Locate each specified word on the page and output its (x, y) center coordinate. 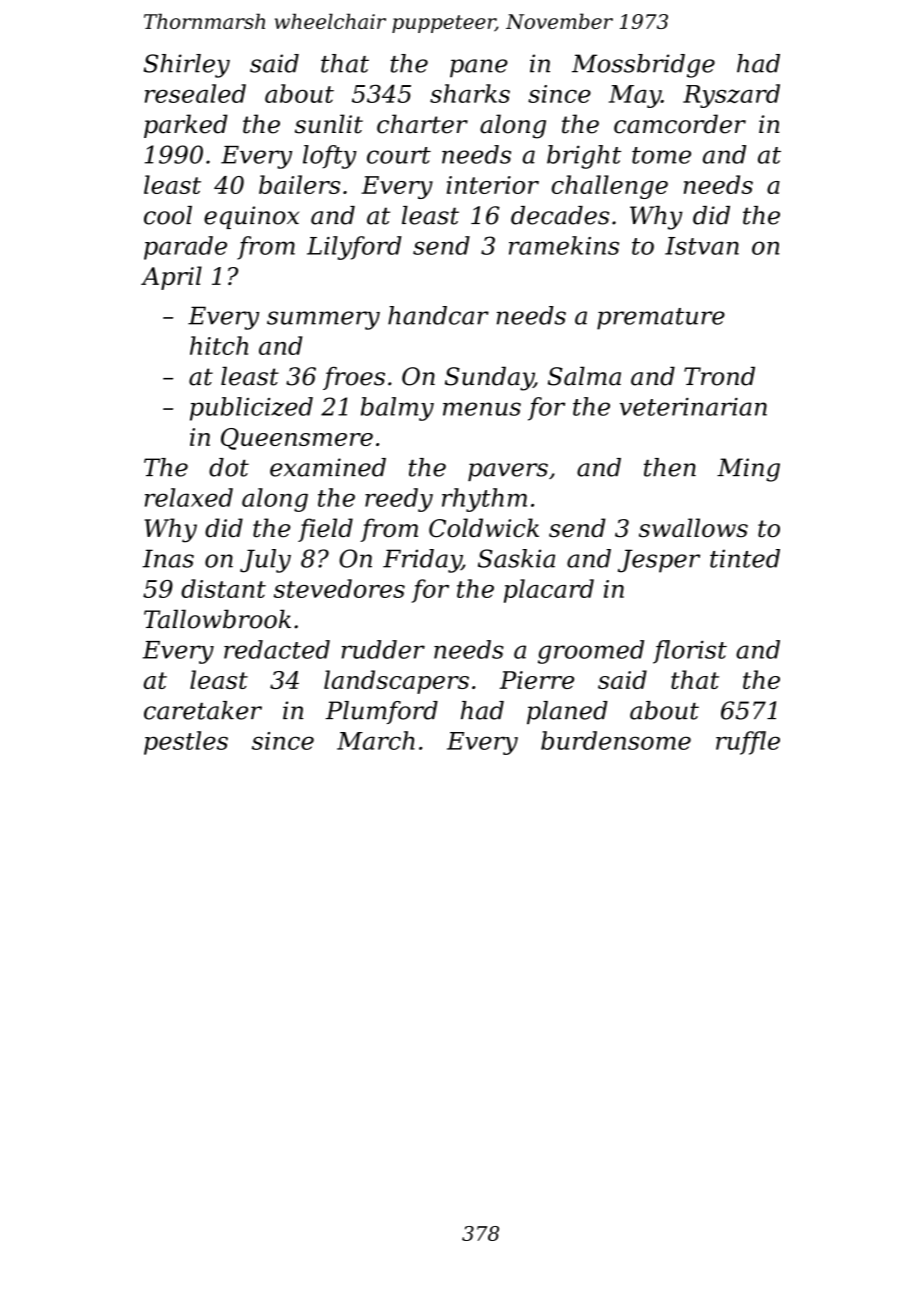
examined (328, 467)
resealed (195, 93)
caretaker (203, 710)
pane (479, 68)
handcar (438, 315)
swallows (693, 528)
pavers (508, 472)
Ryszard (731, 96)
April (171, 278)
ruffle (748, 743)
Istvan (702, 246)
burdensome (616, 740)
